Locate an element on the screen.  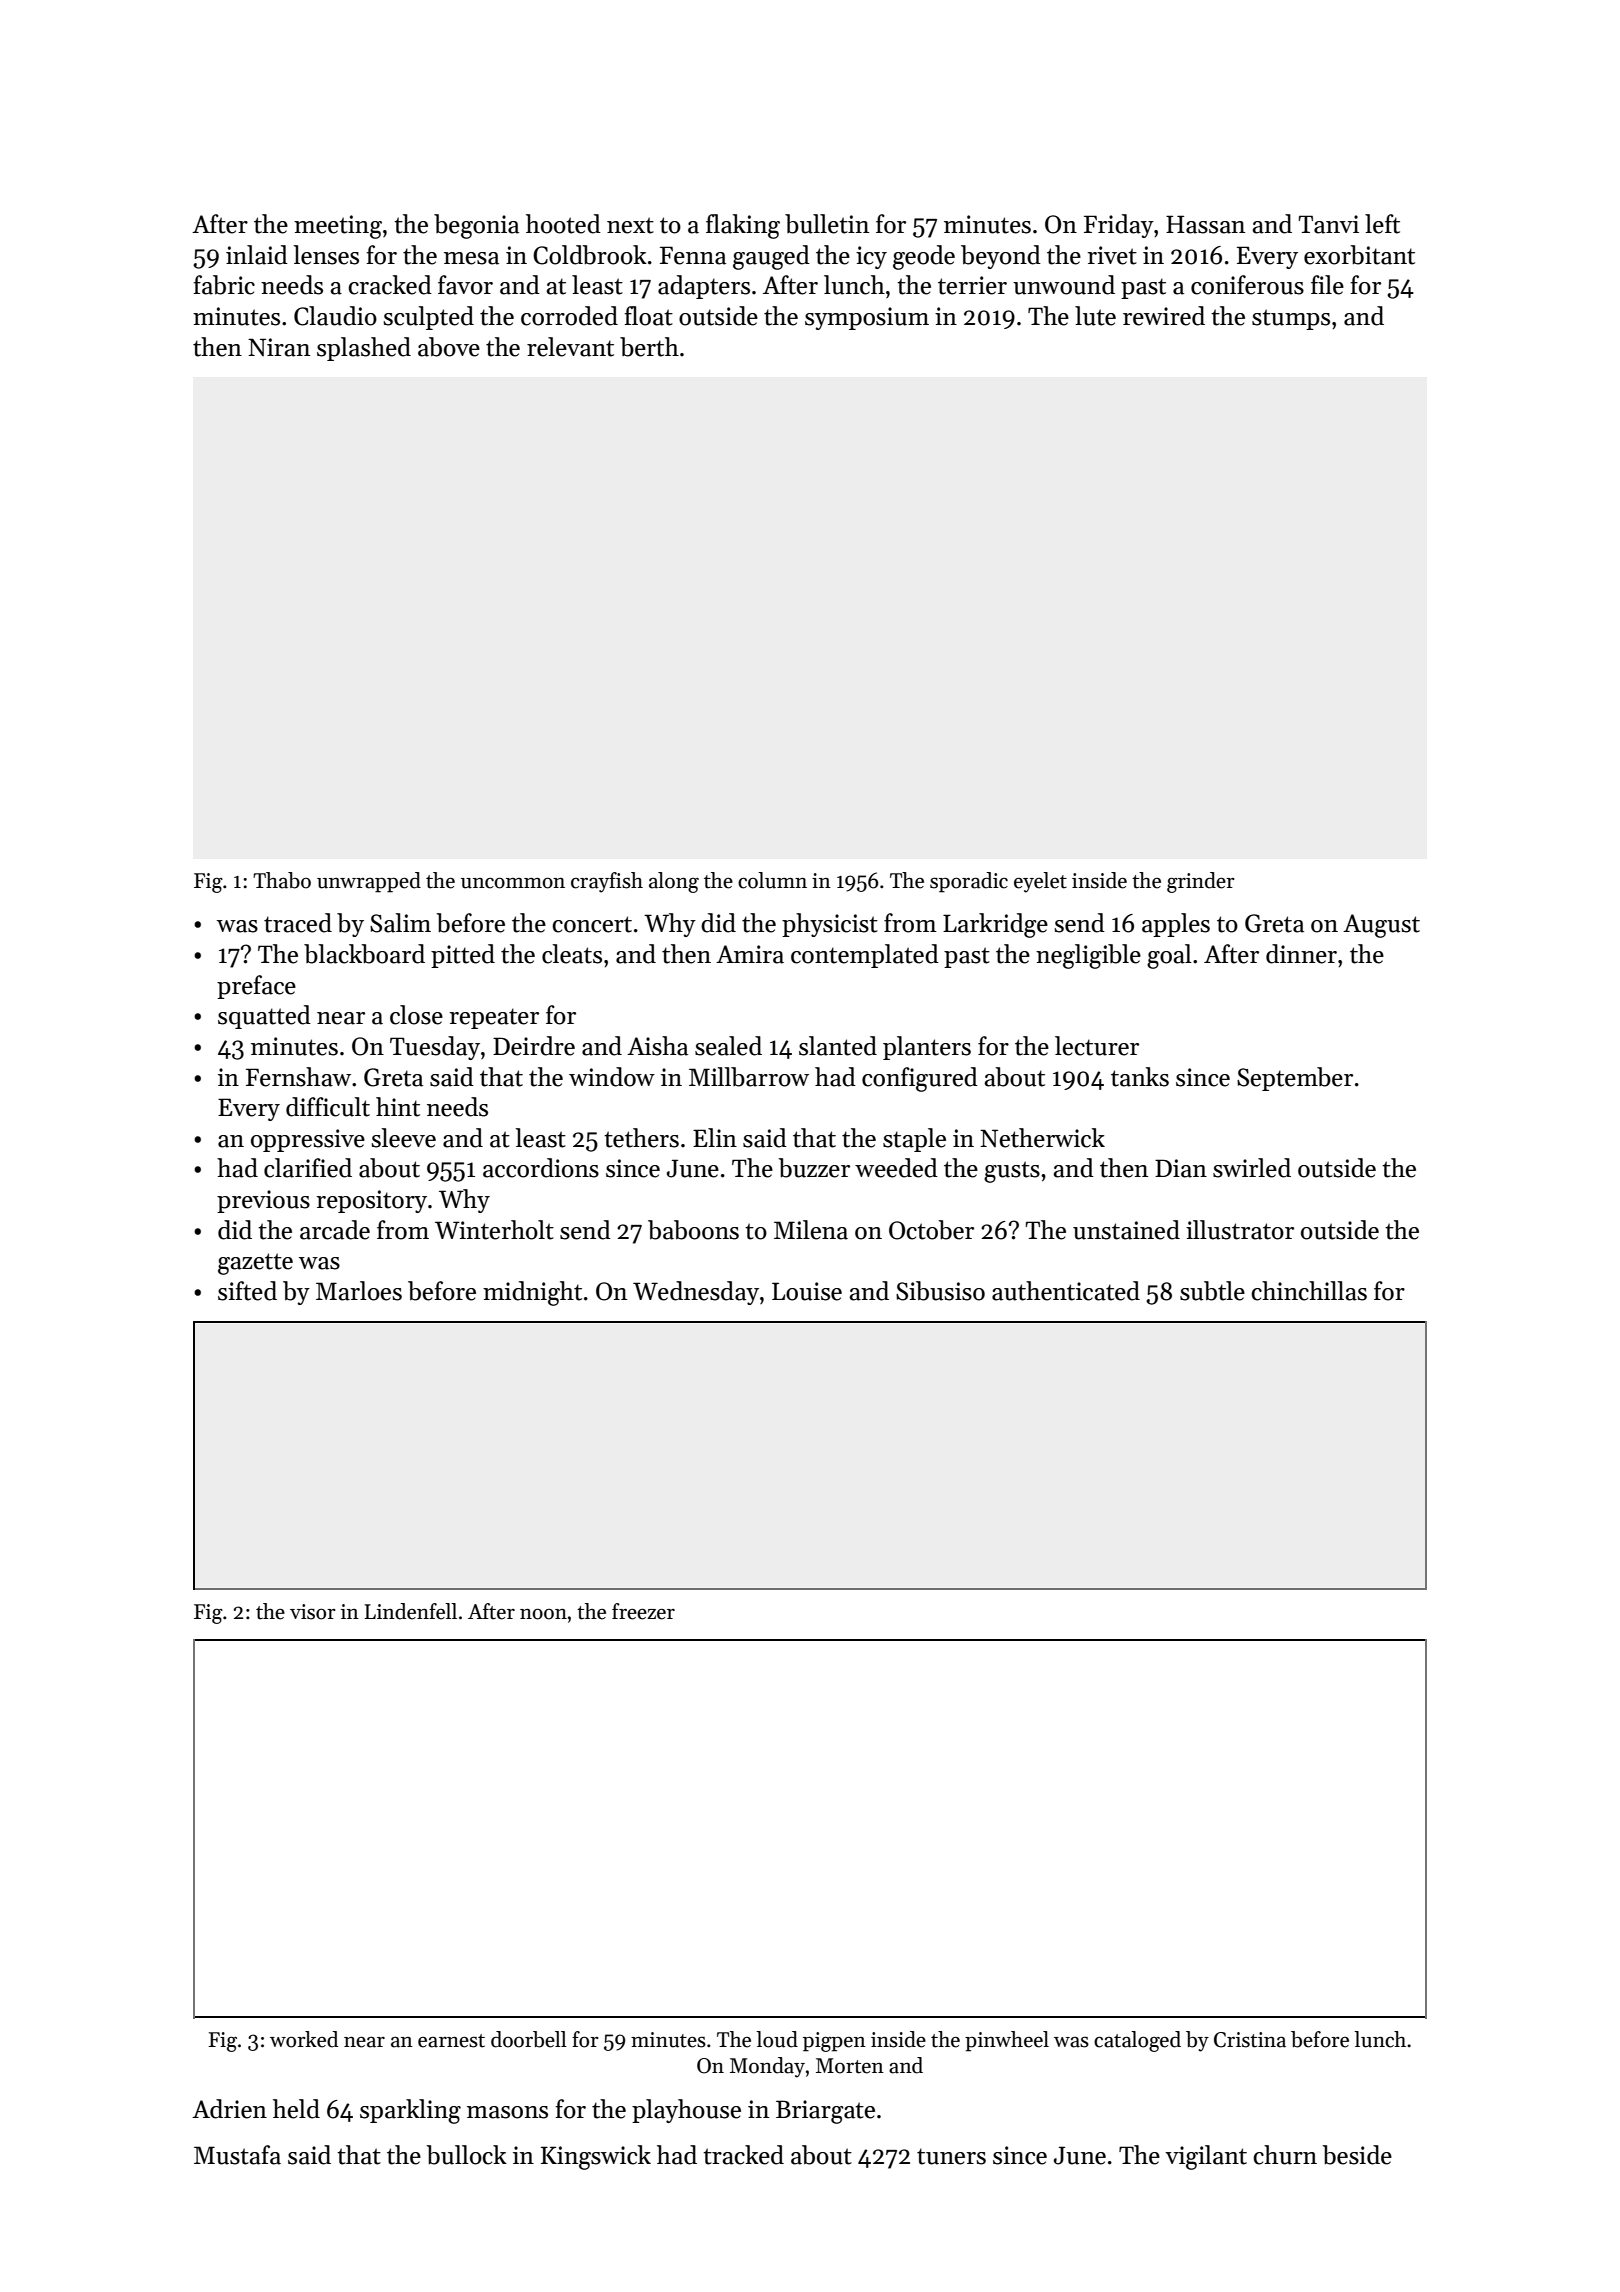
pinwheel is located at coordinates (1007, 2041).
